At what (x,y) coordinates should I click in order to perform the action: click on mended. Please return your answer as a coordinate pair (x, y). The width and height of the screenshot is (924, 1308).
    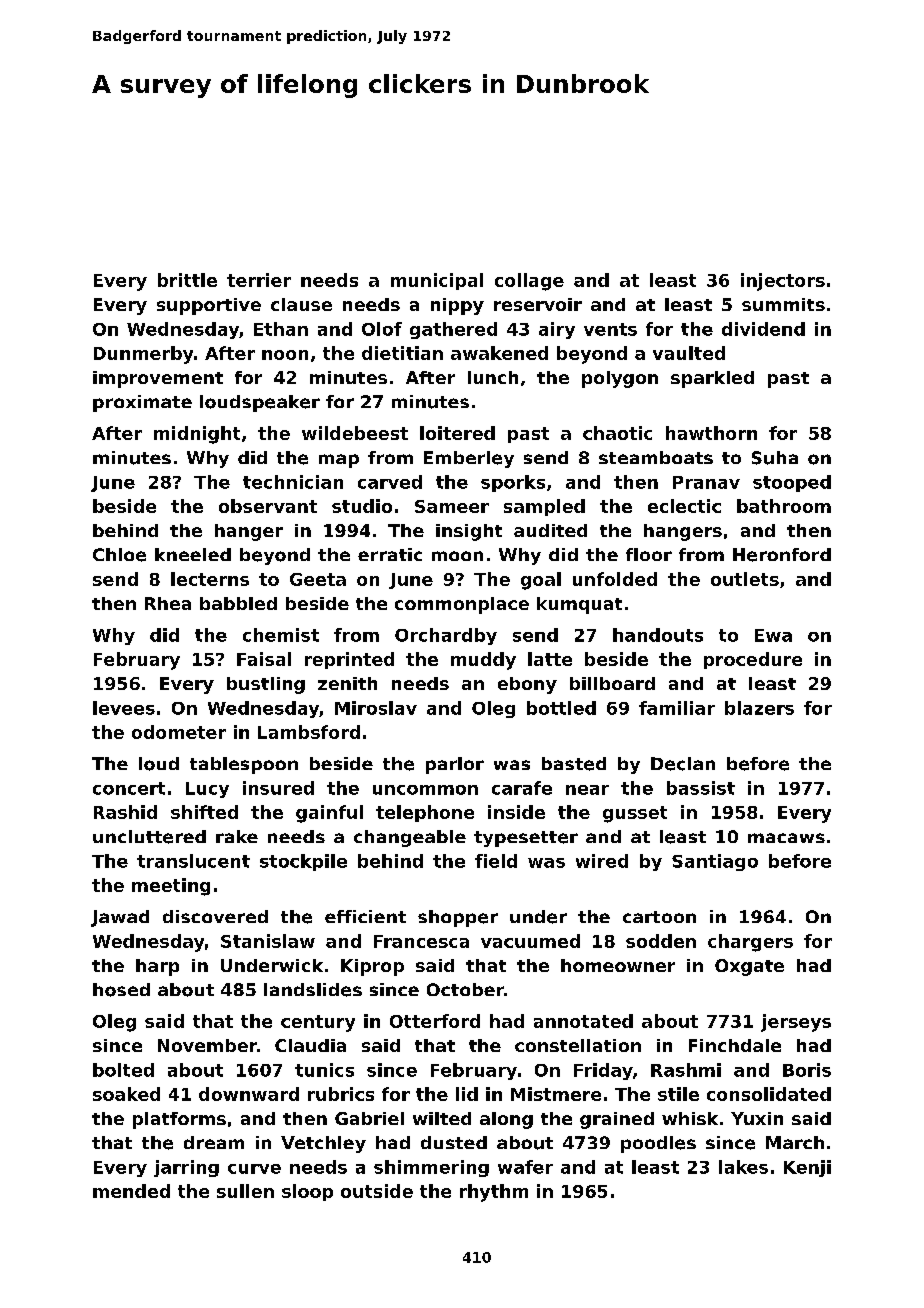
    Looking at the image, I should click on (131, 1191).
